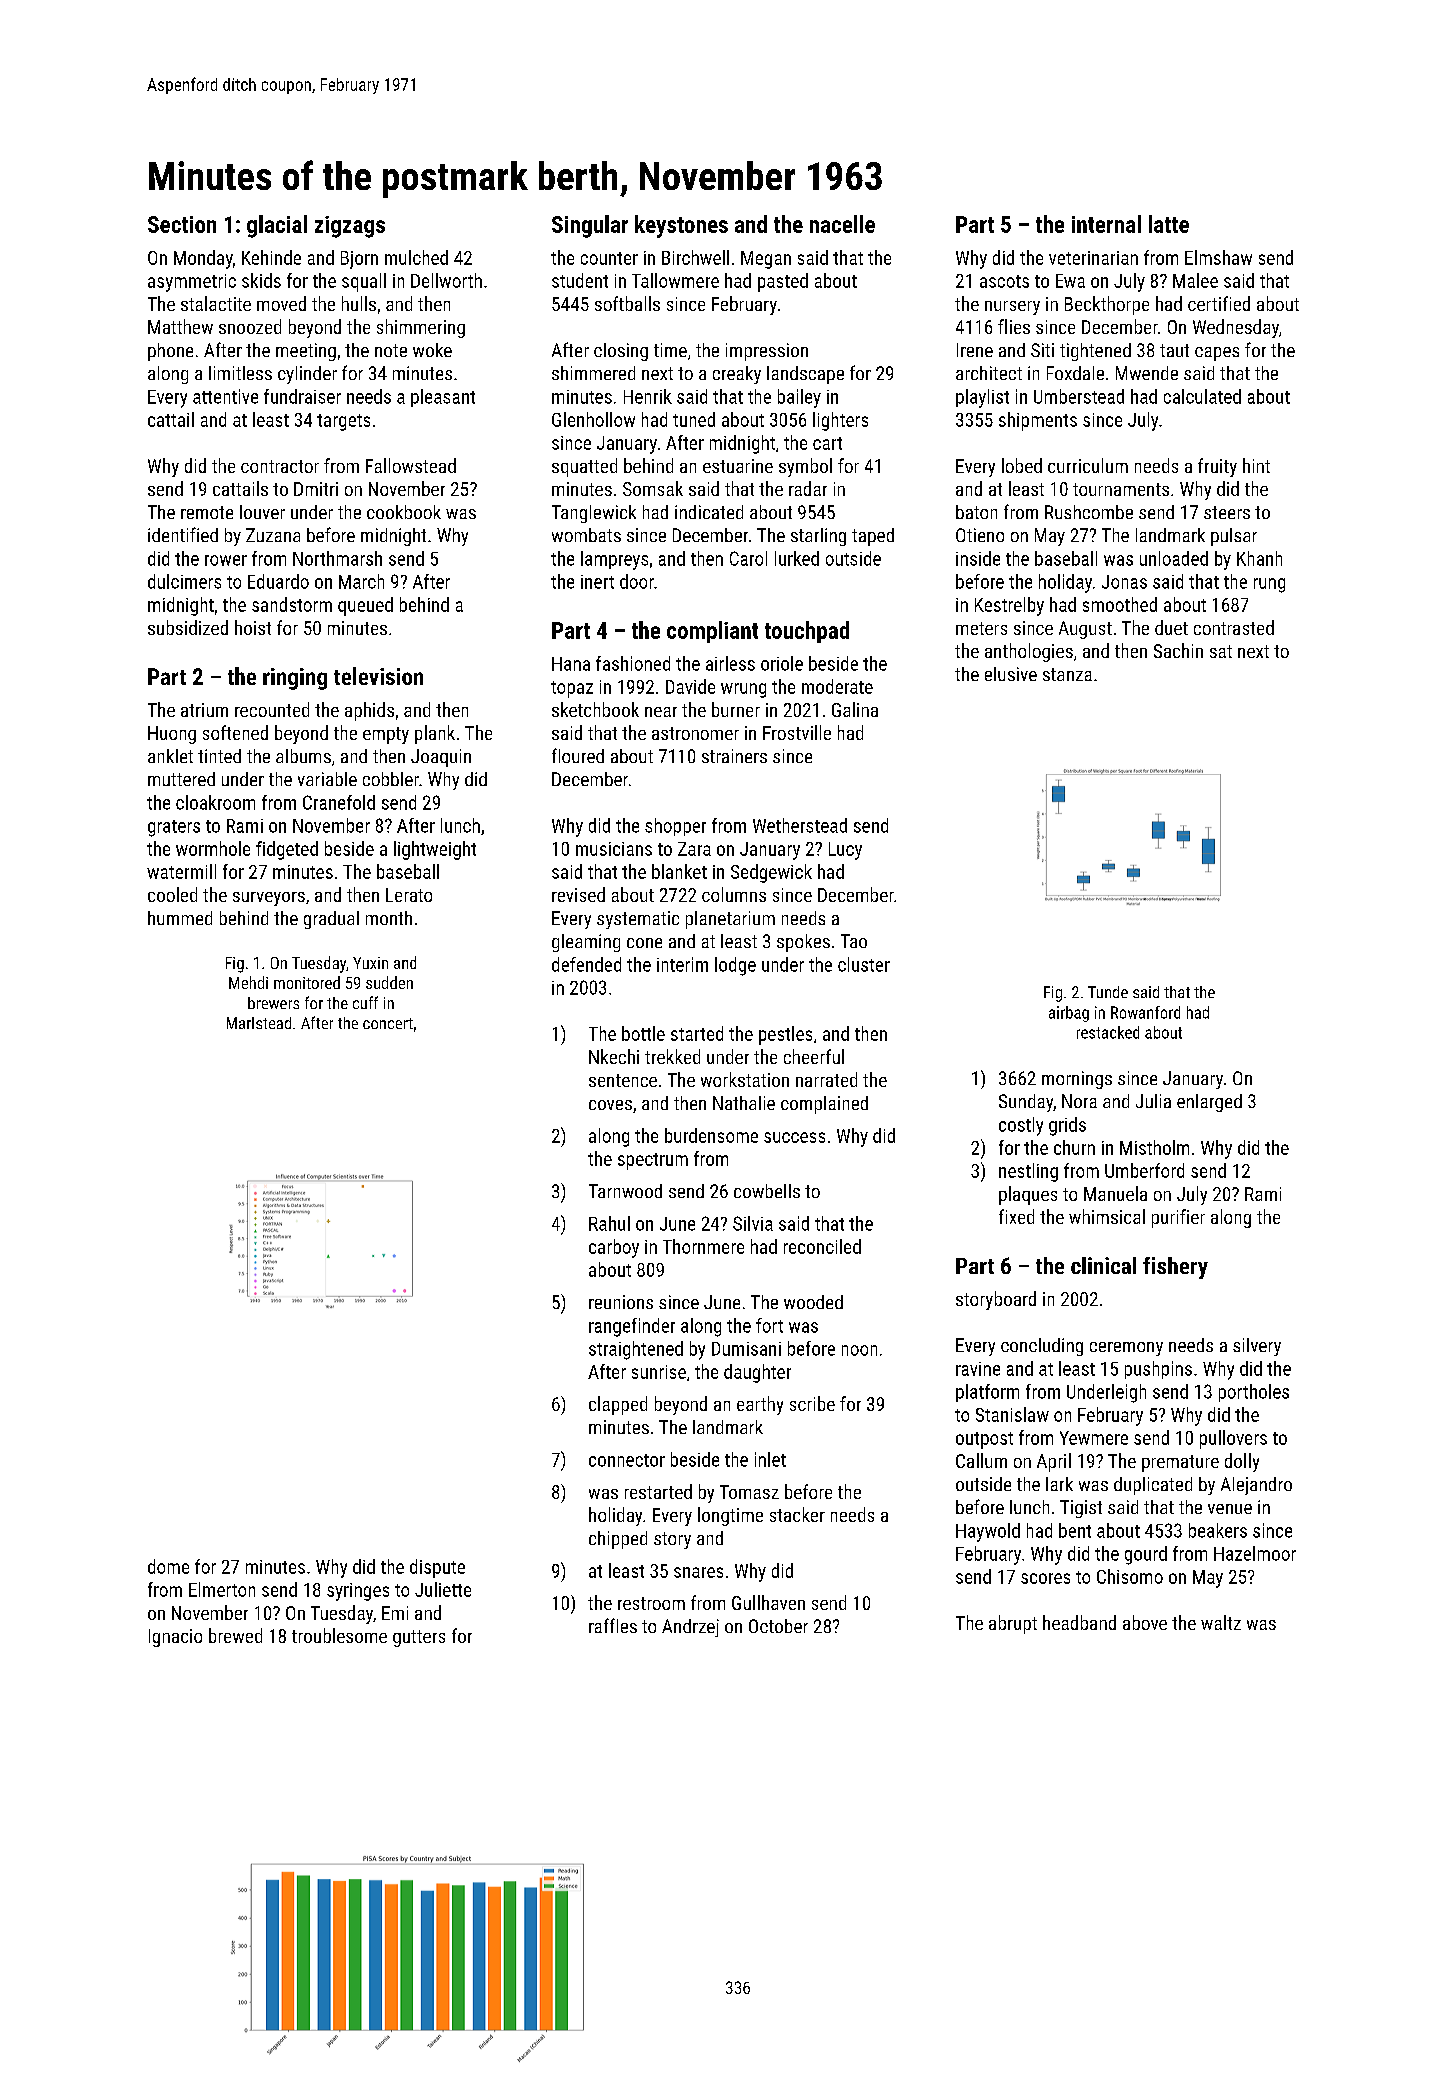  What do you see at coordinates (1146, 1555) in the document?
I see `gourd` at bounding box center [1146, 1555].
